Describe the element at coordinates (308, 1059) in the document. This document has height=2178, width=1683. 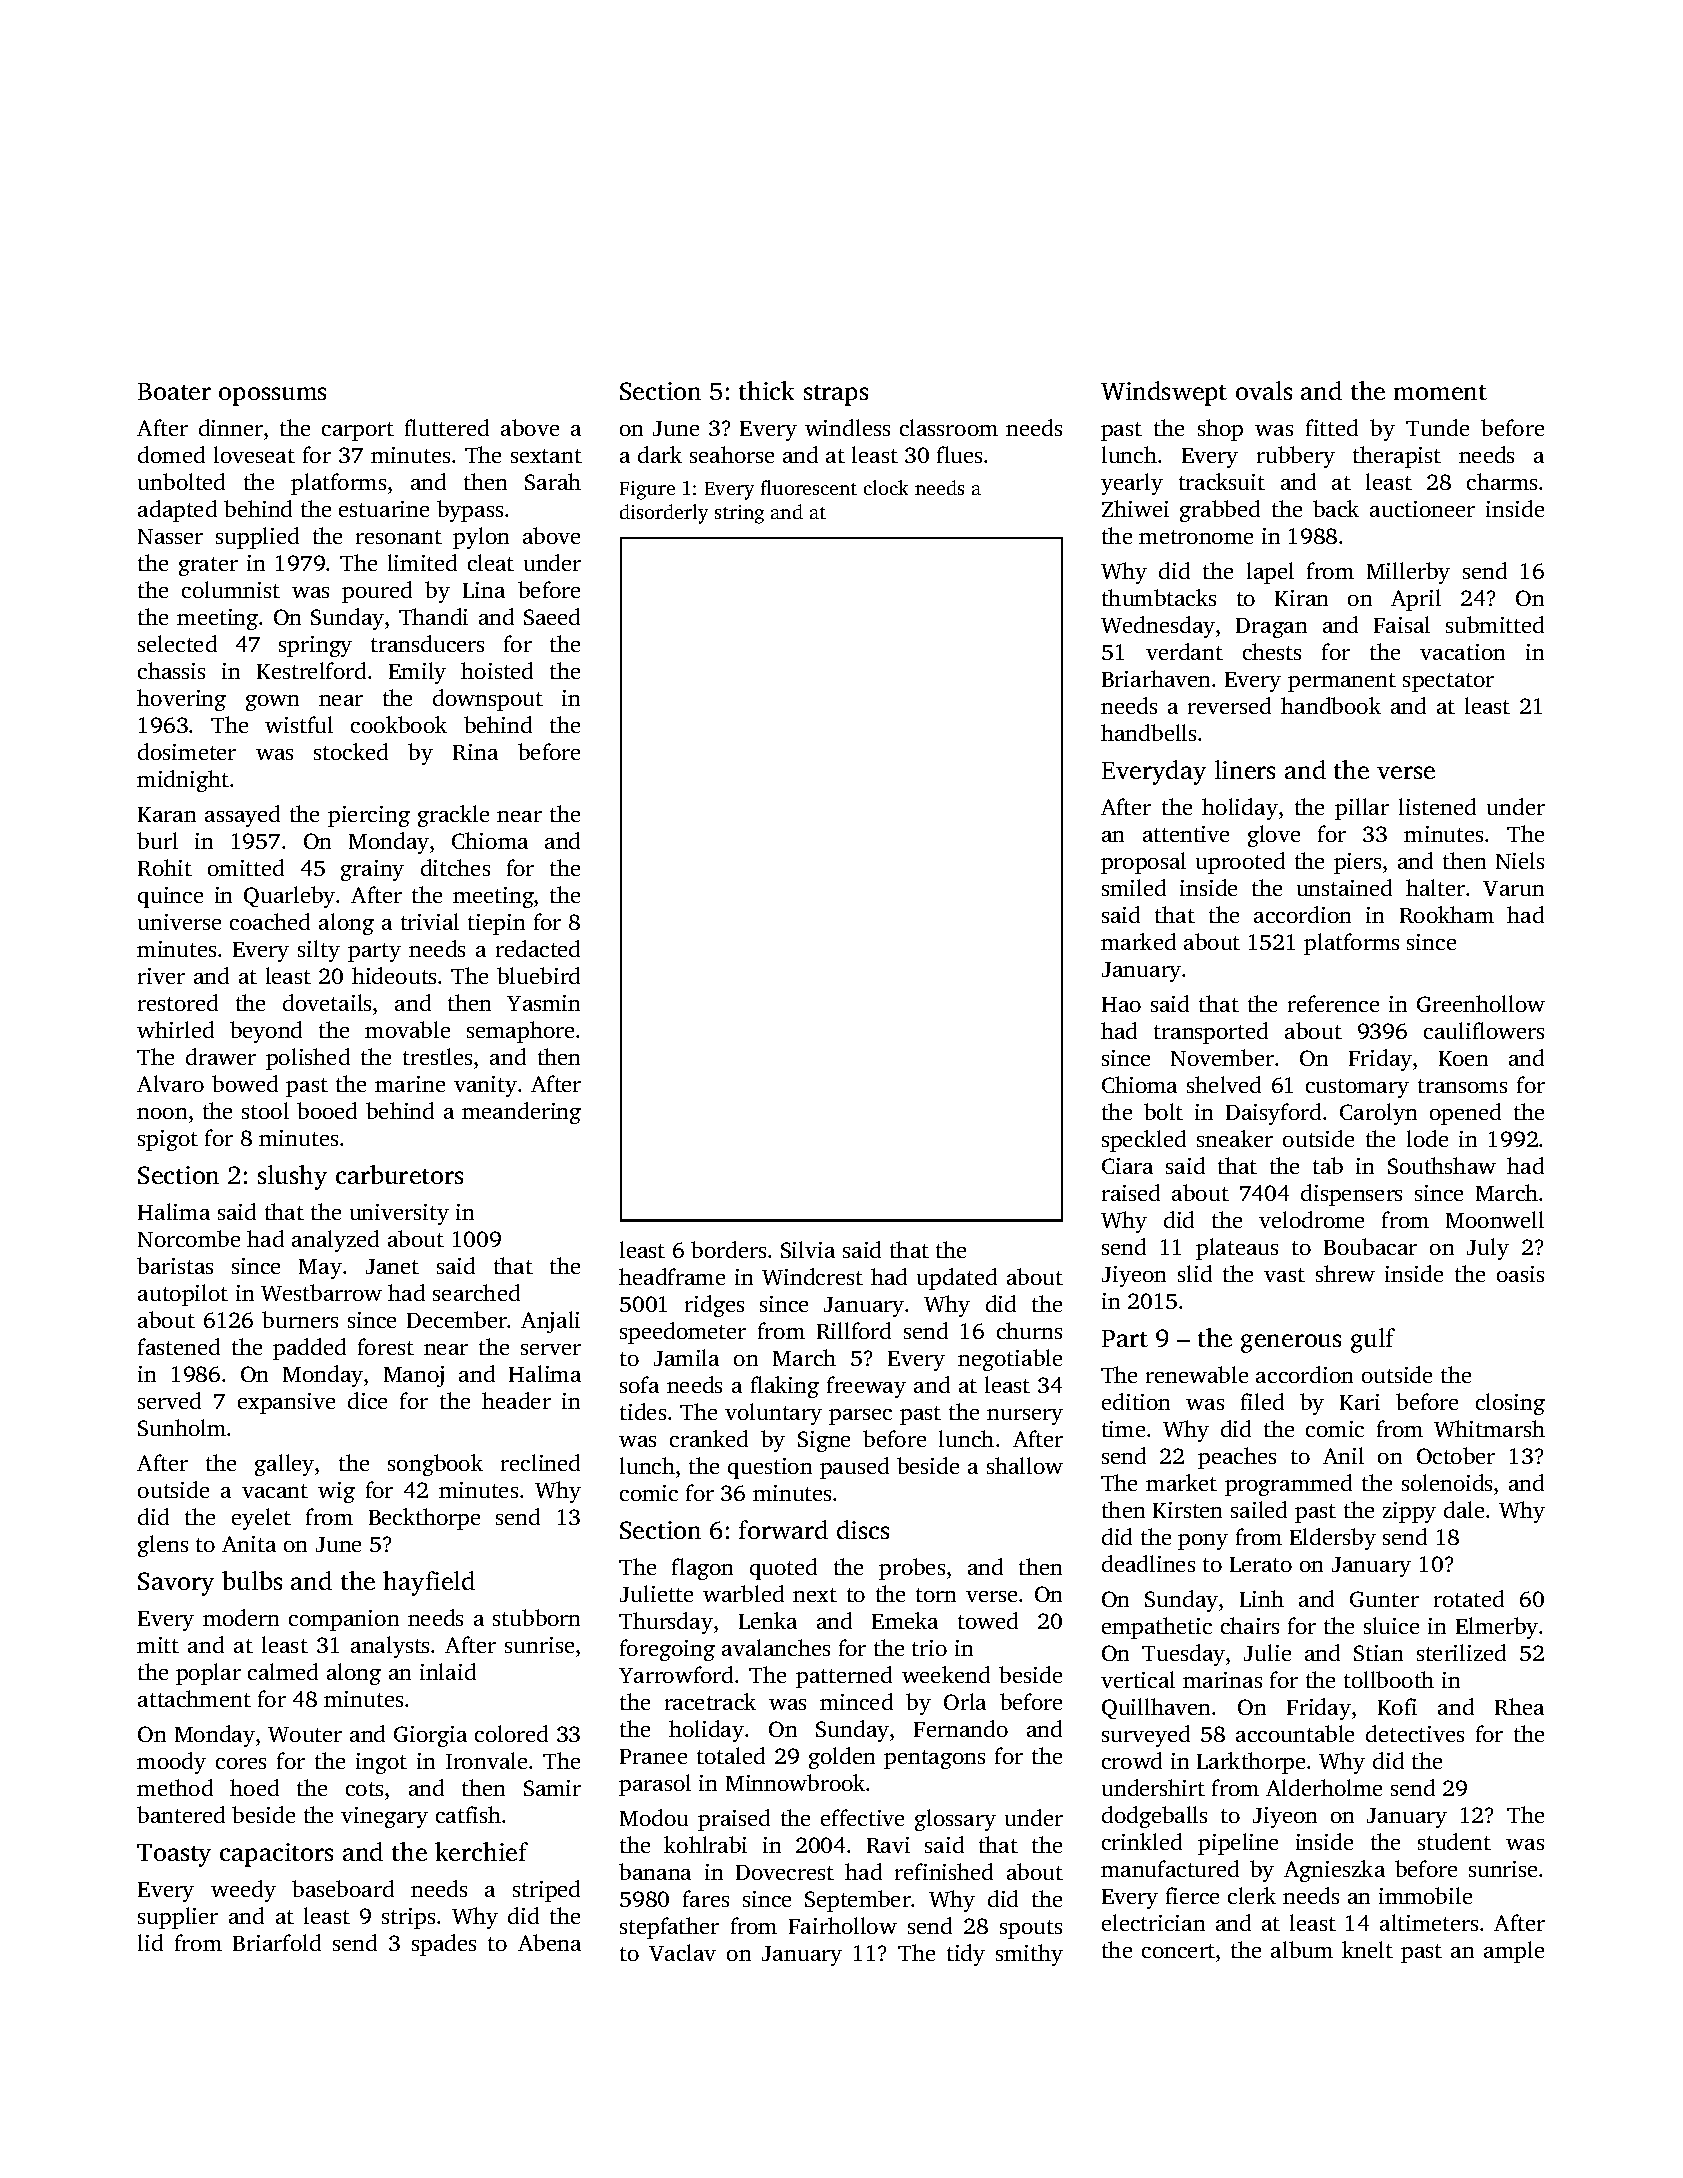
I see `polished` at that location.
